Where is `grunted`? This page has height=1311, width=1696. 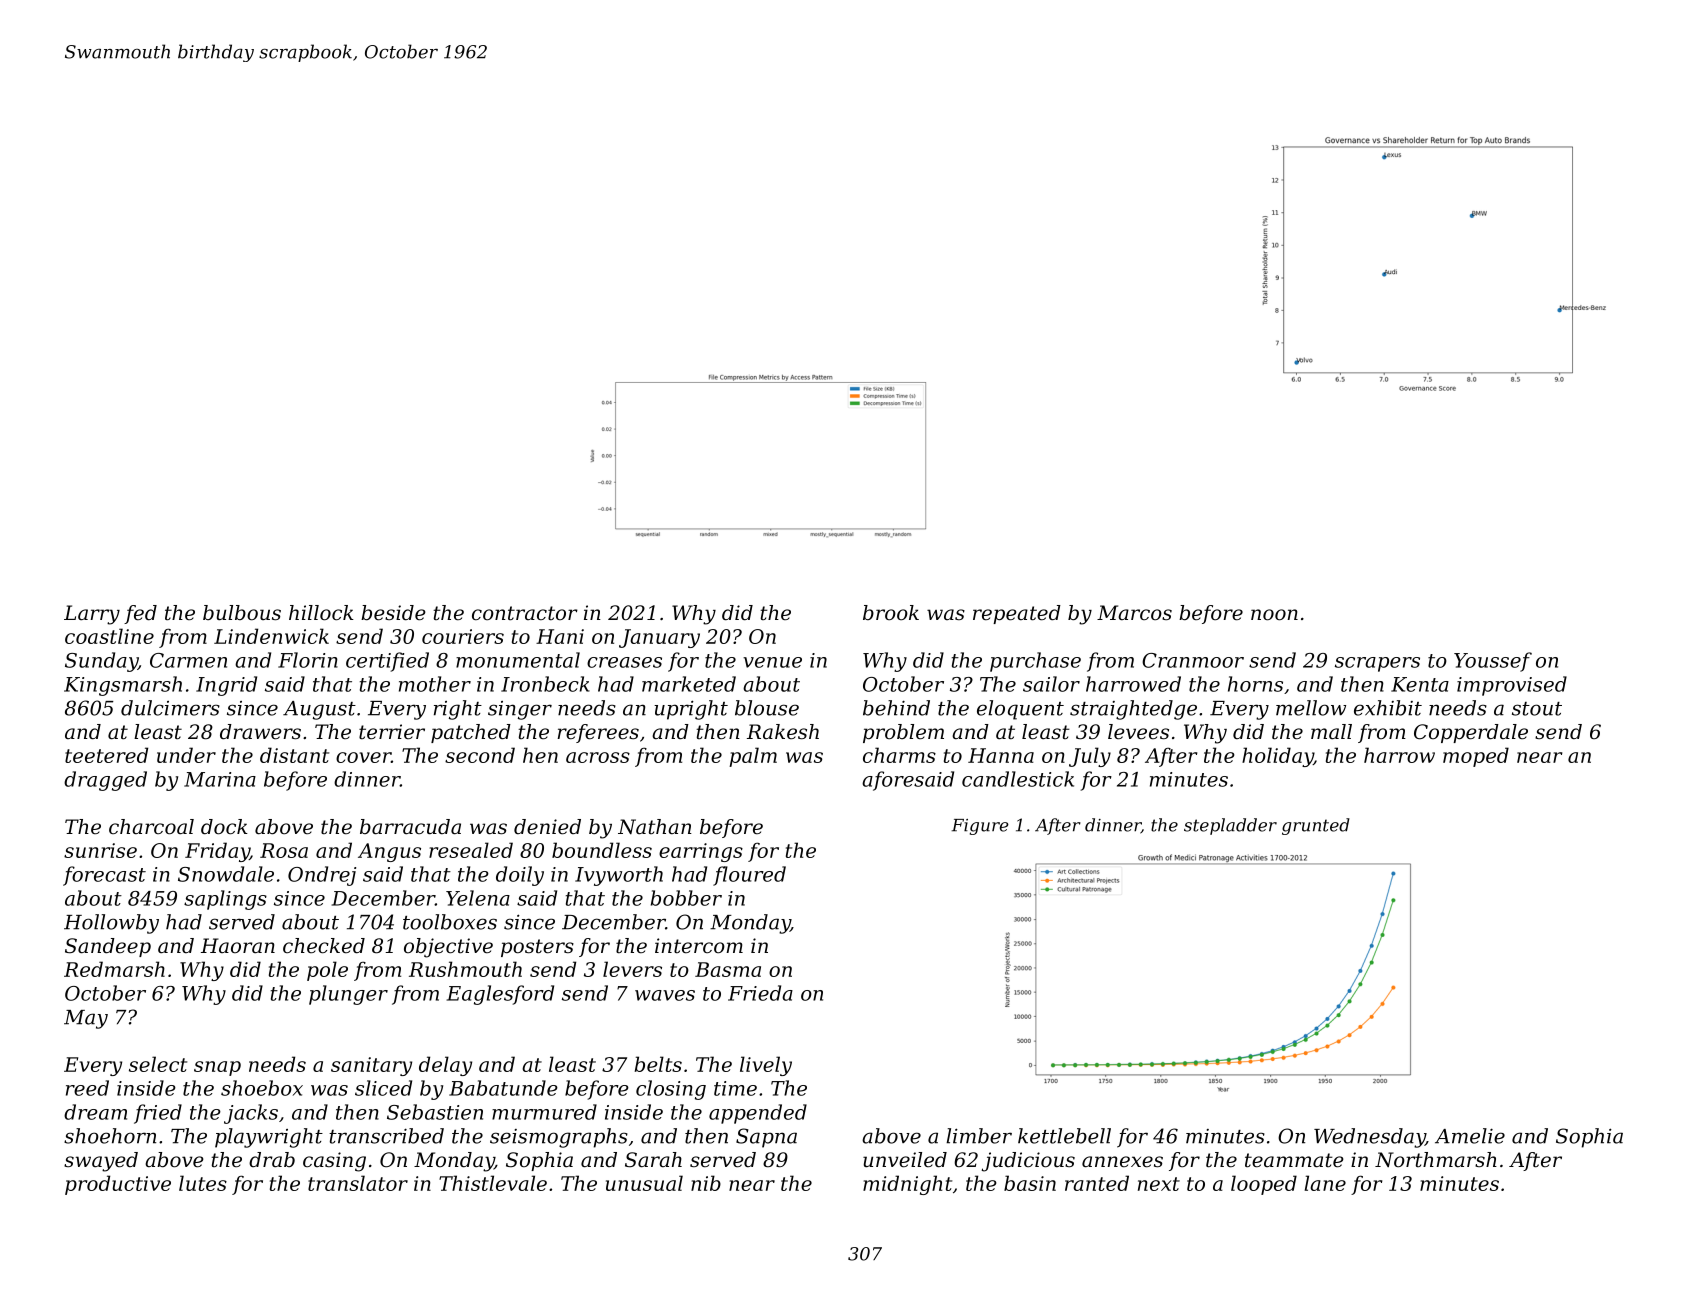 grunted is located at coordinates (1316, 826).
